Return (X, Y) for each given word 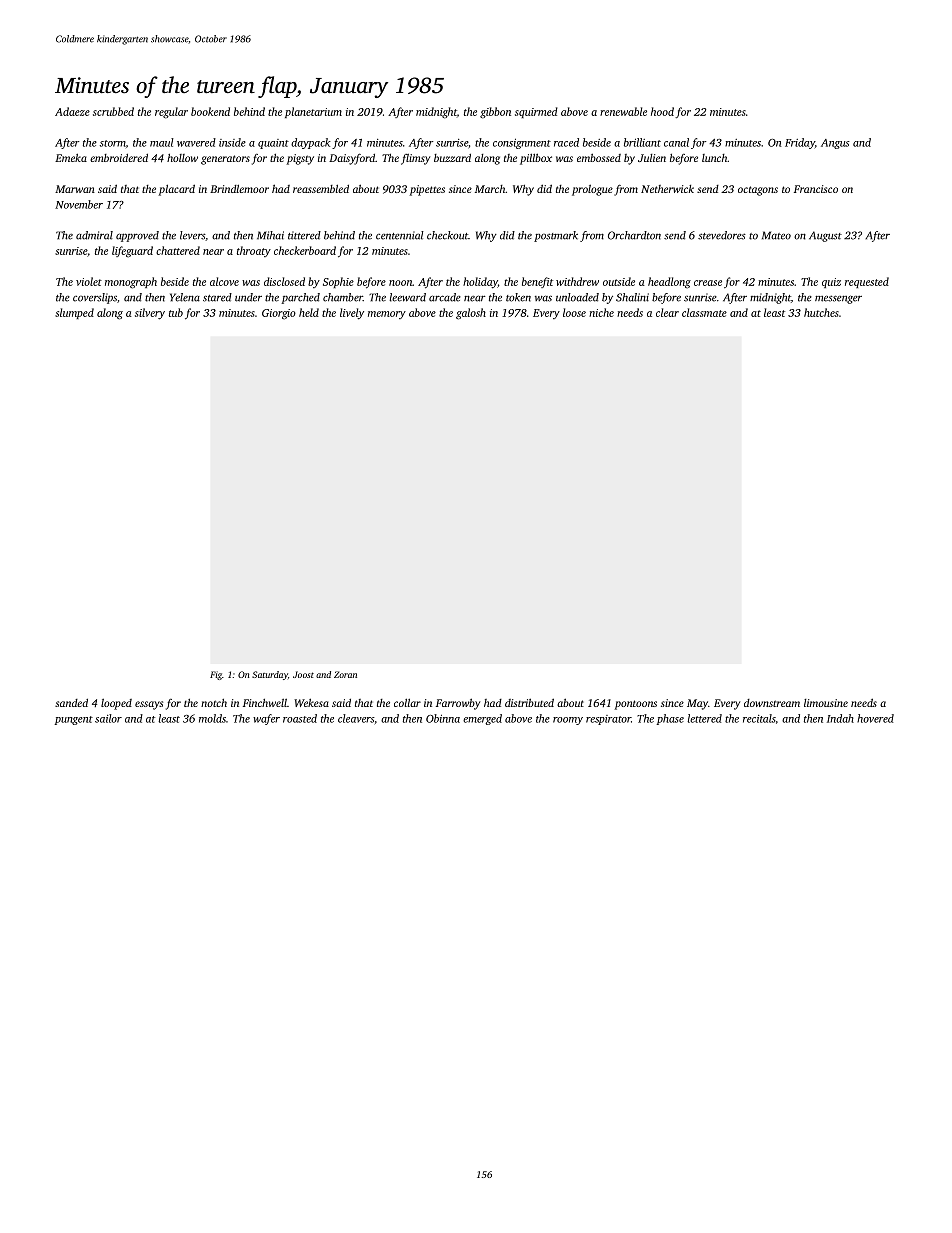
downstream (772, 703)
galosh (471, 314)
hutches (821, 312)
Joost (303, 674)
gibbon (495, 113)
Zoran (345, 674)
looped (116, 704)
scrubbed (113, 111)
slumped (74, 313)
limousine (826, 703)
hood (662, 111)
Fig (216, 675)
